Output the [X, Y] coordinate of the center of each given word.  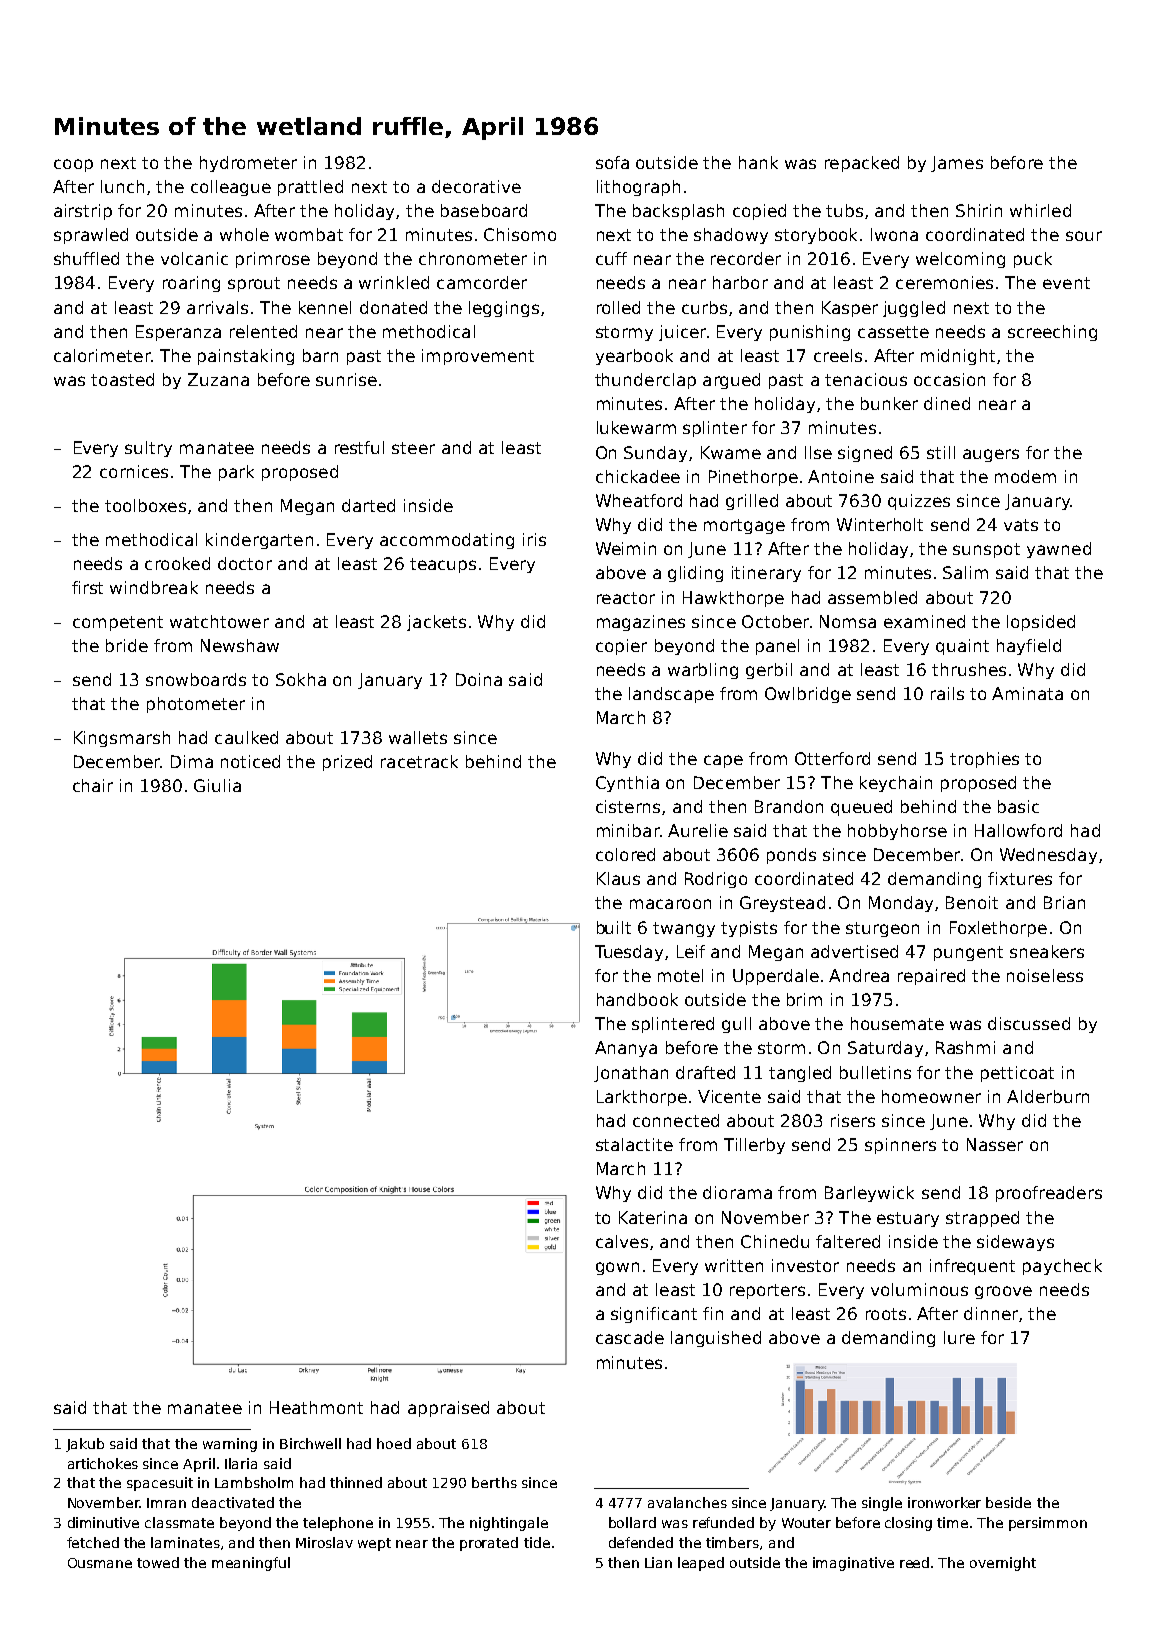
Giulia [217, 785]
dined [947, 403]
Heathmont [316, 1407]
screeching [1052, 333]
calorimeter [102, 355]
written [734, 1265]
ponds [791, 856]
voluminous [919, 1289]
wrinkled [394, 282]
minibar [628, 830]
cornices [134, 471]
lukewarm [636, 427]
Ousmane [100, 1563]
